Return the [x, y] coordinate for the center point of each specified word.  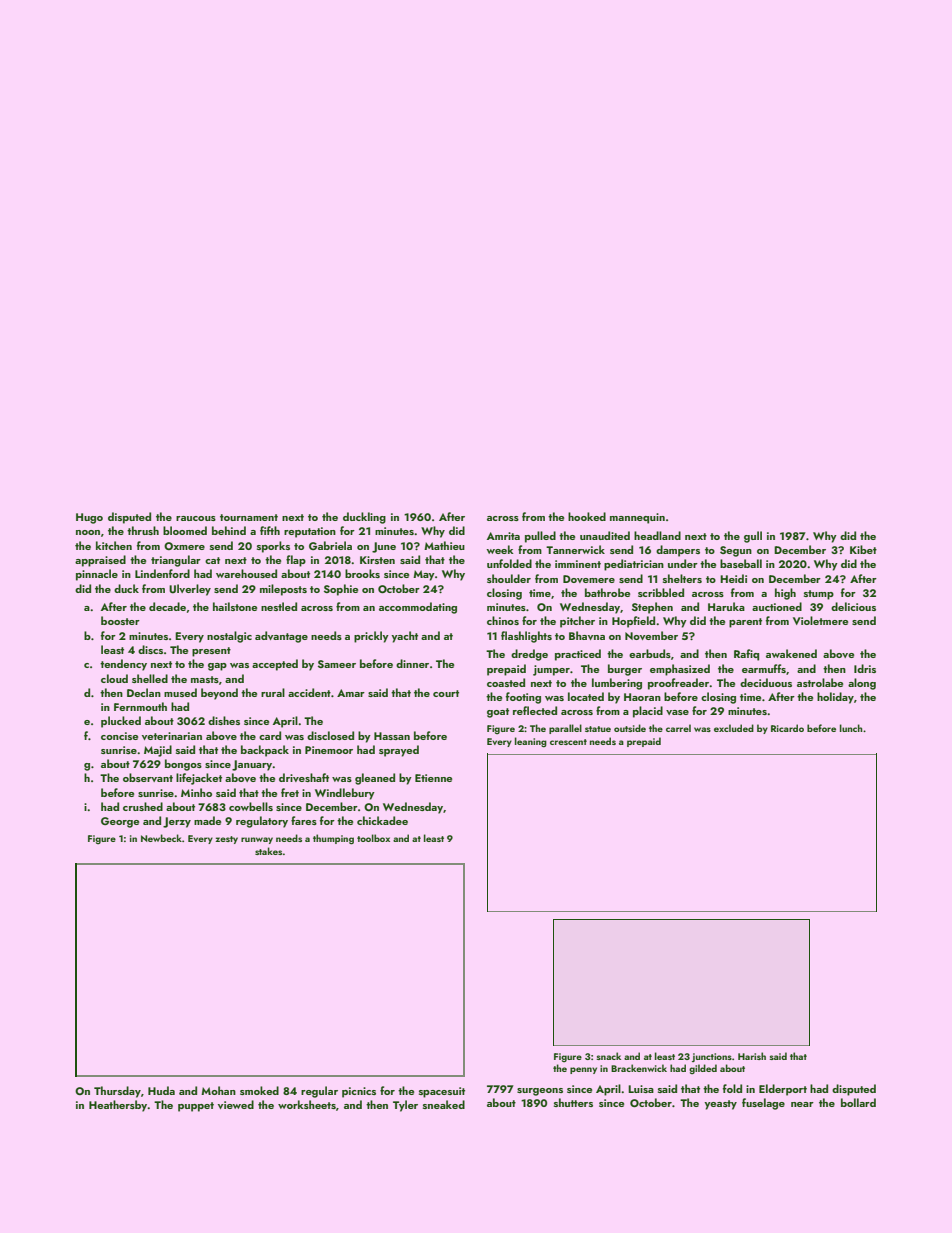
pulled [540, 537]
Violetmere [820, 620]
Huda [161, 1090]
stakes [268, 851]
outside [630, 728]
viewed [236, 1104]
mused [180, 692]
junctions [712, 1057]
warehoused [246, 573]
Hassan [392, 736]
